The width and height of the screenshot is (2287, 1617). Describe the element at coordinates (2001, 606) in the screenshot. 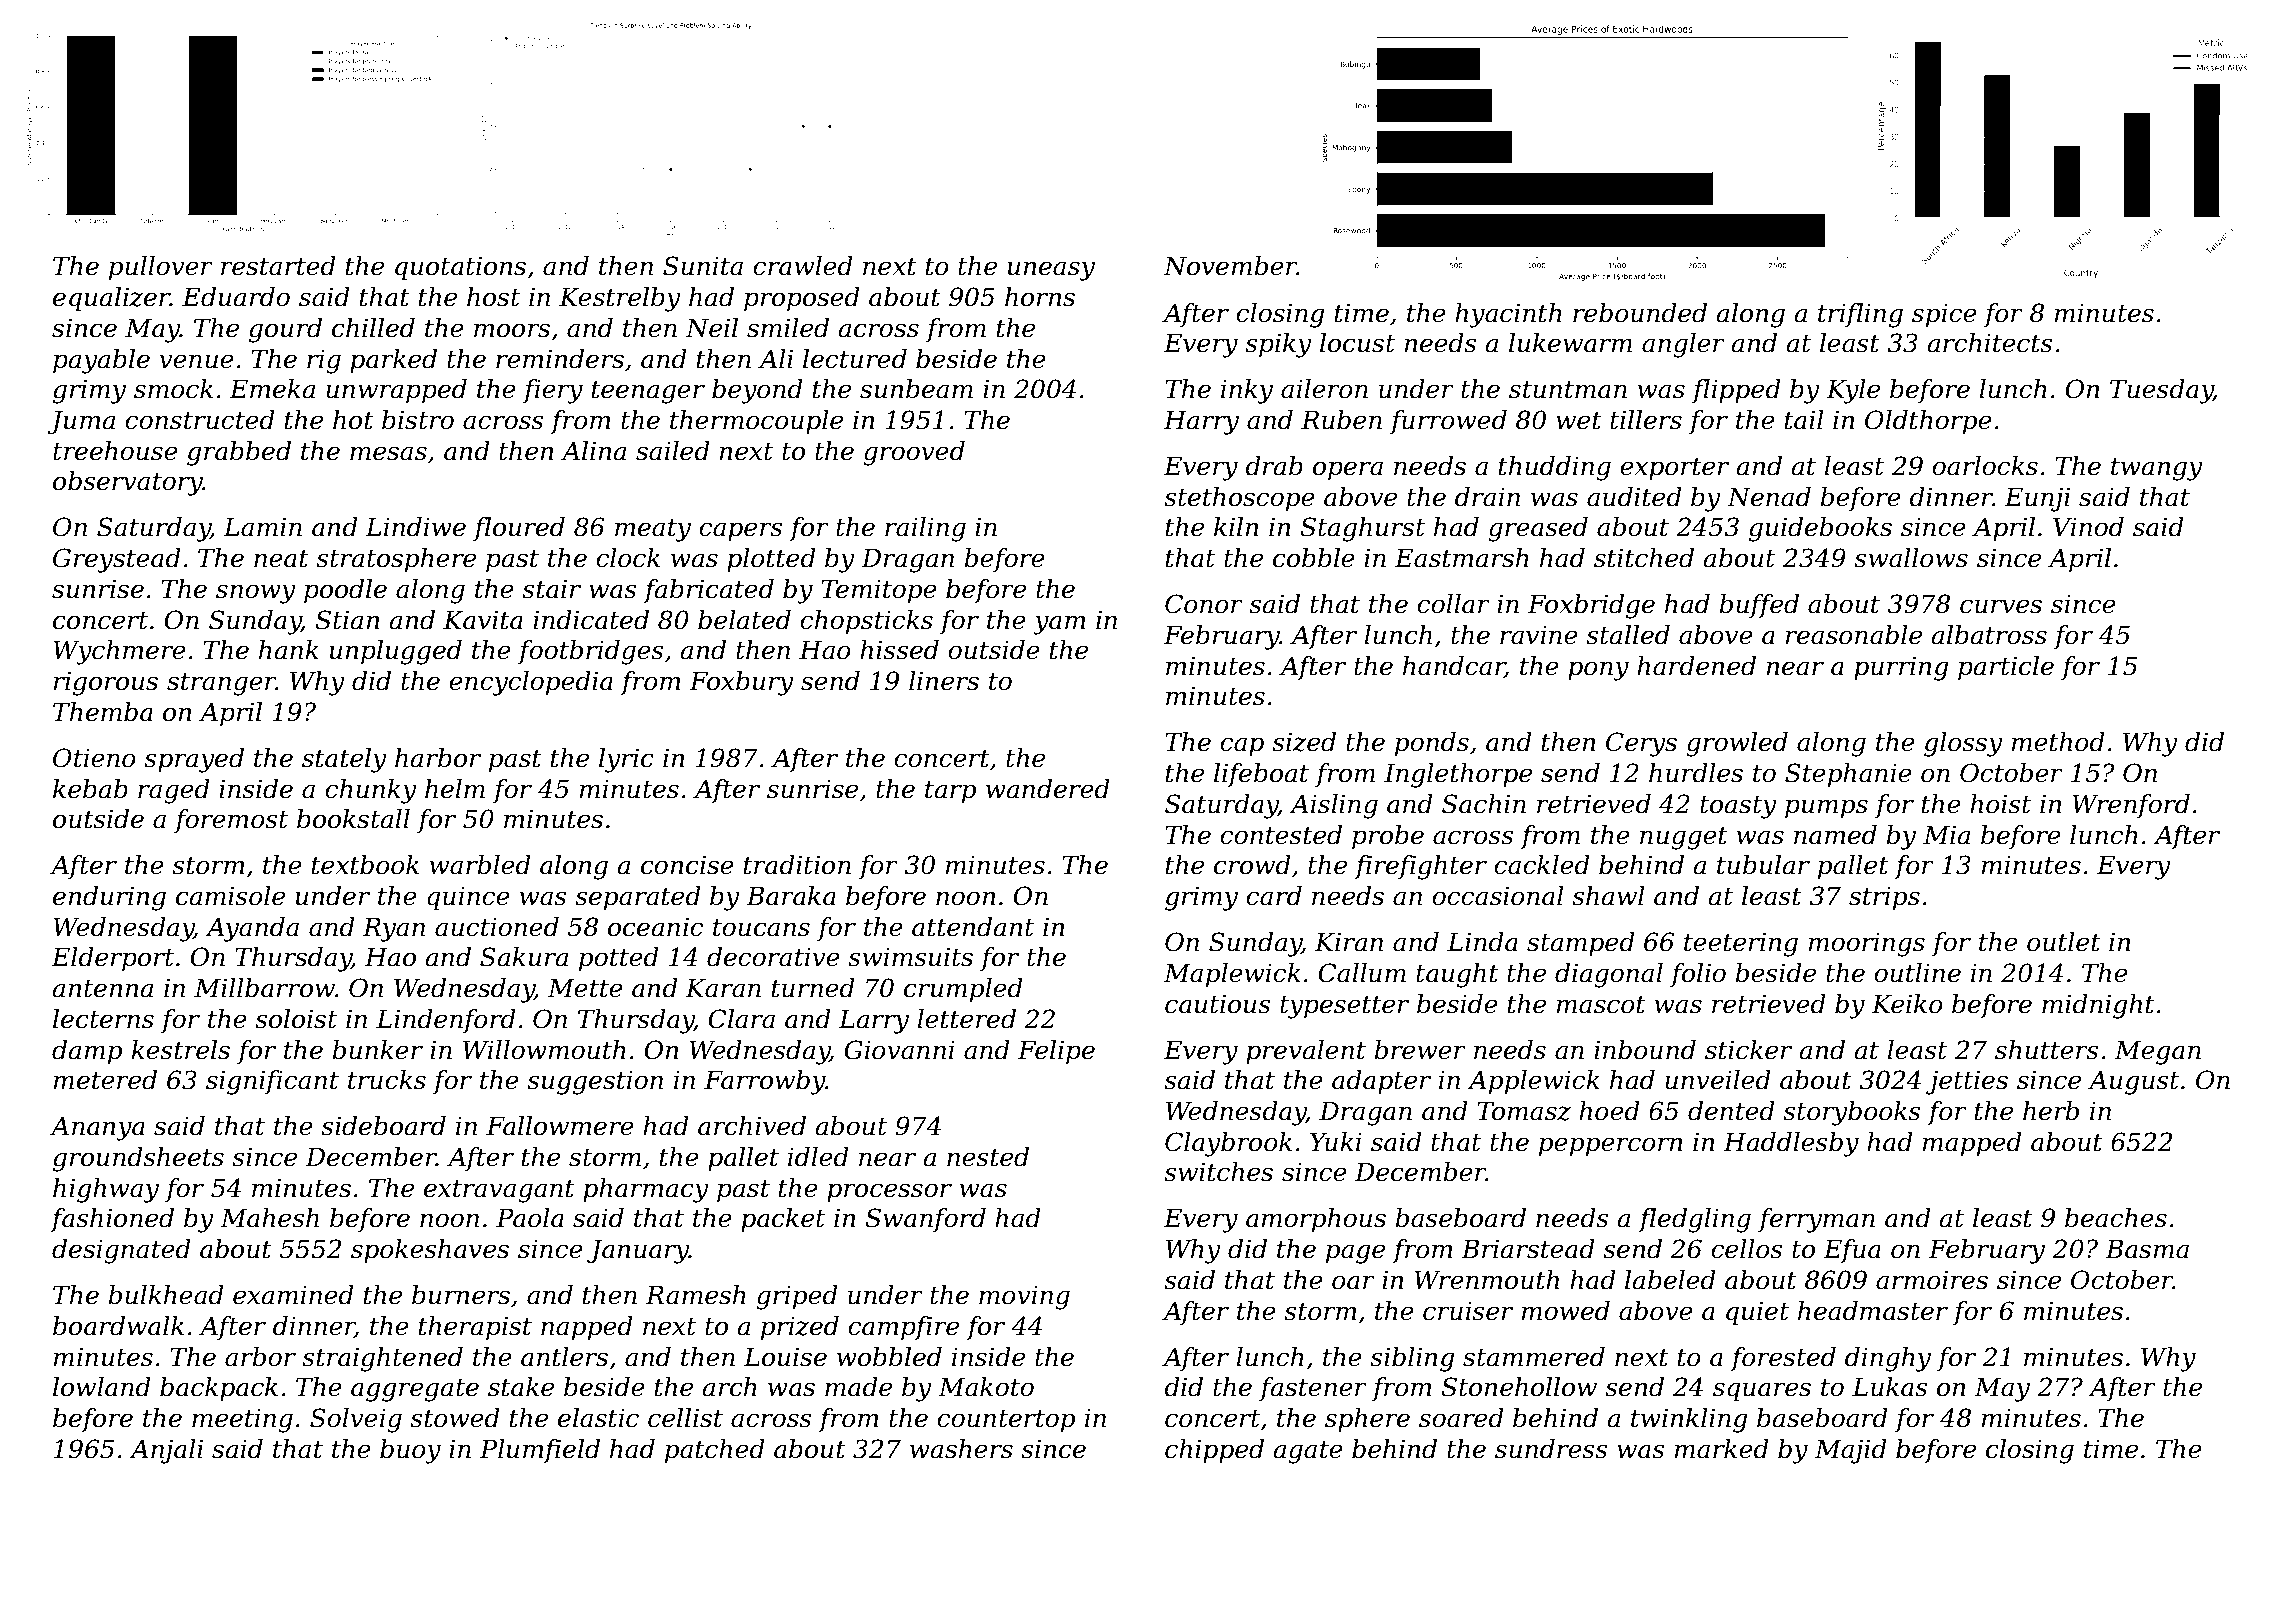

I see `curves` at that location.
